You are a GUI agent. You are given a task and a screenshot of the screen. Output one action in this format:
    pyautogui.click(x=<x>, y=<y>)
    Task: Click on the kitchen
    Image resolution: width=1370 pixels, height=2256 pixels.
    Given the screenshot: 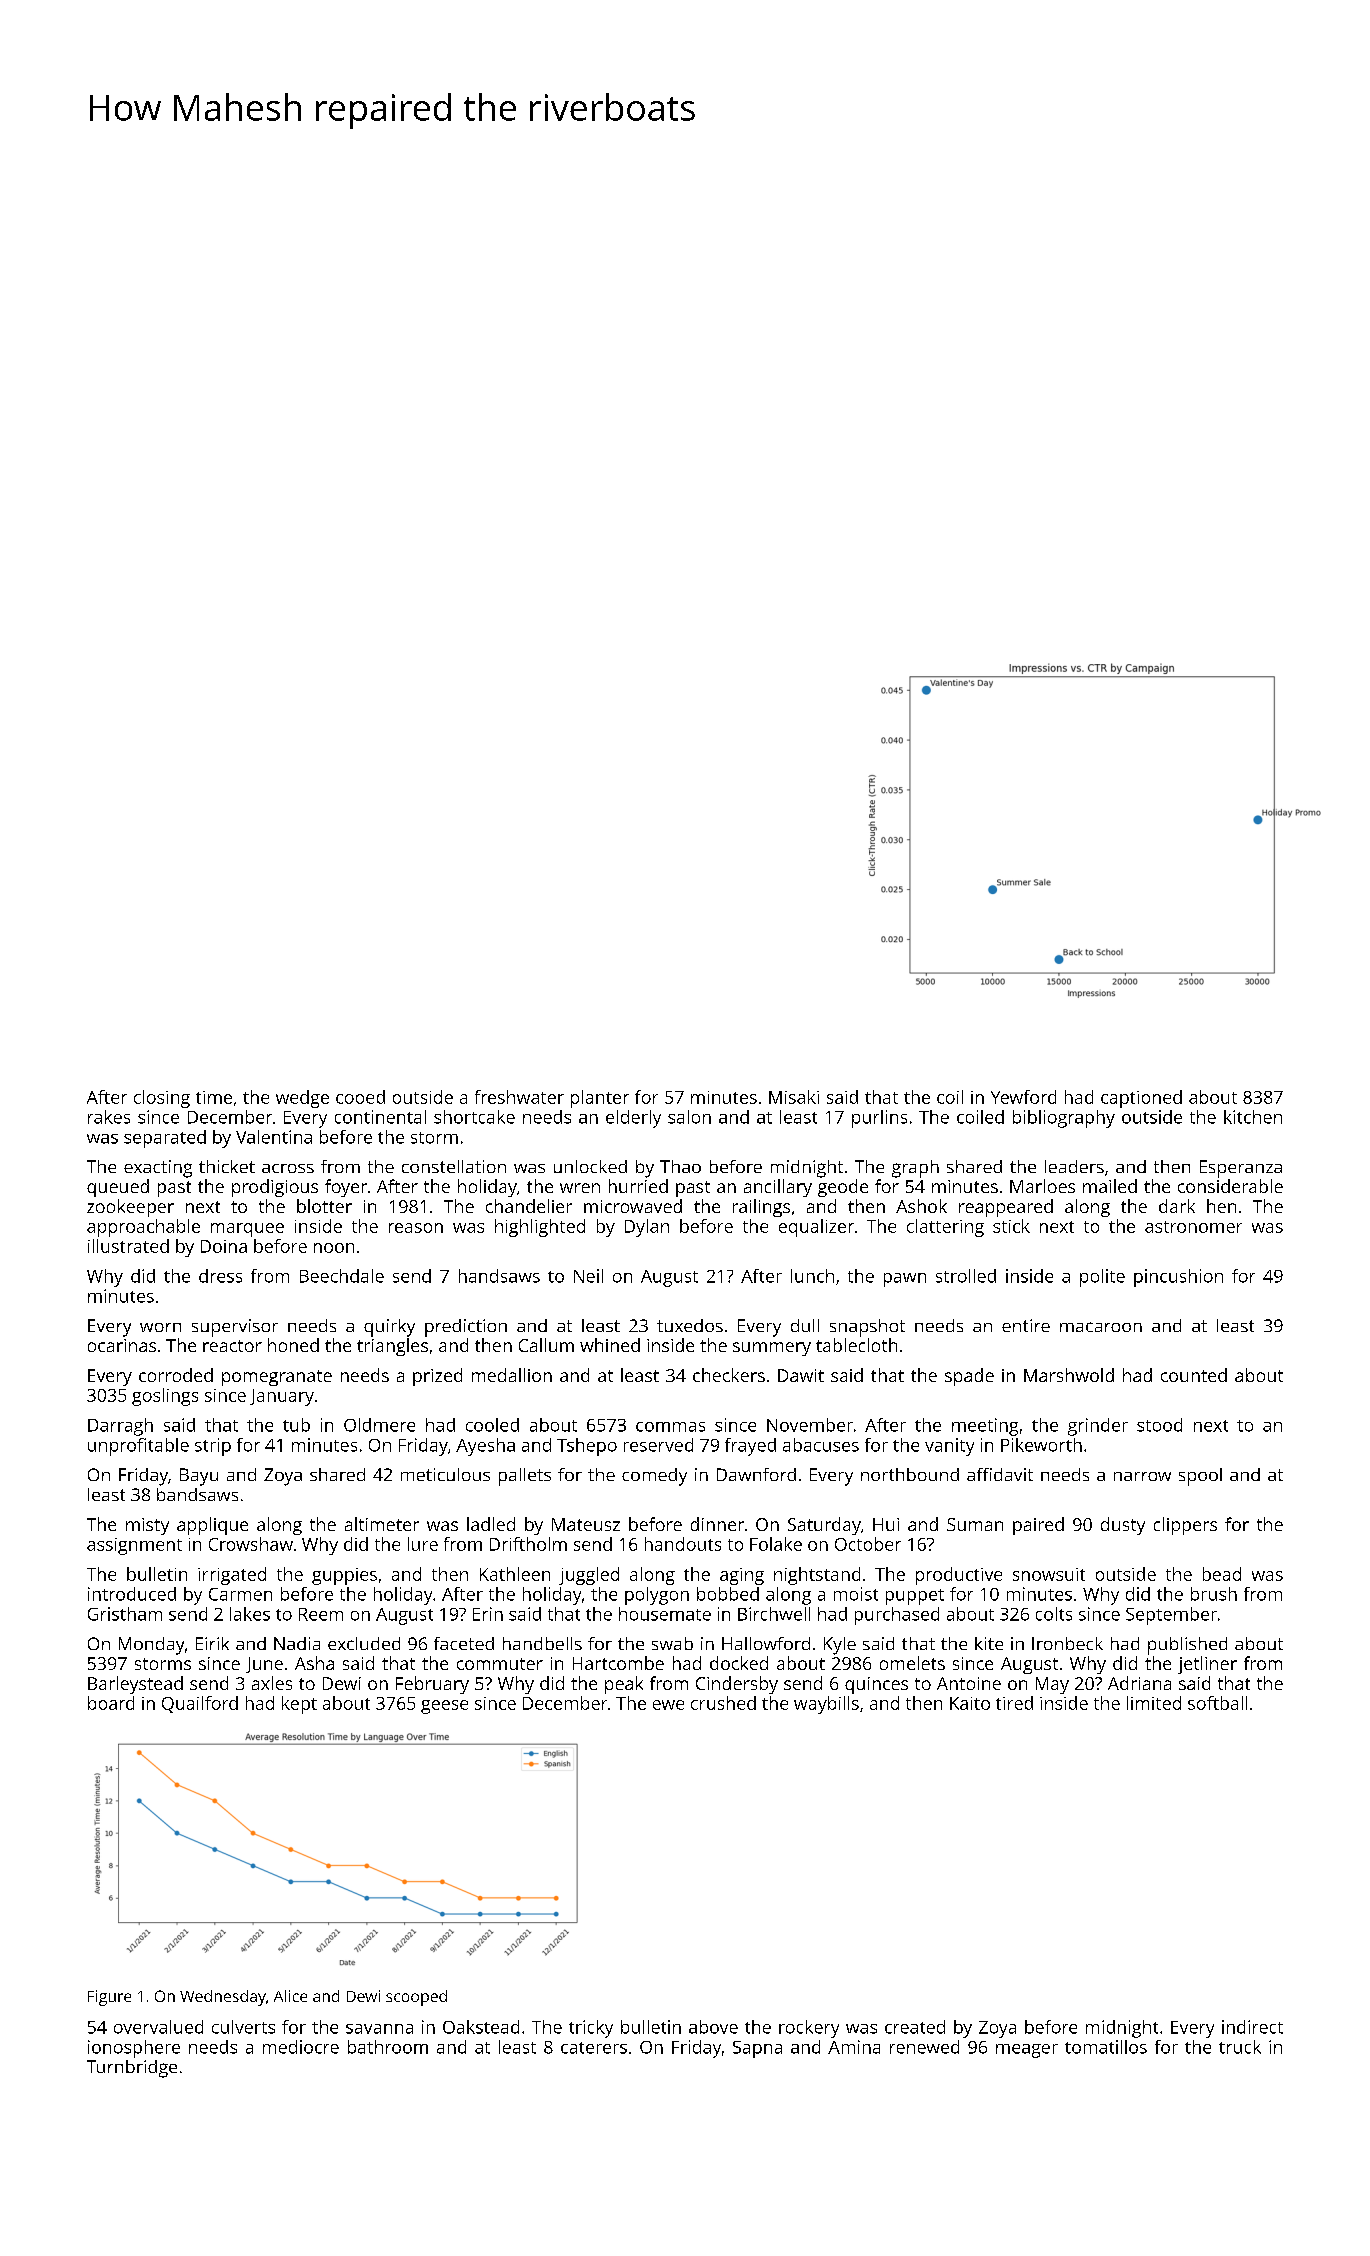 What is the action you would take?
    pyautogui.click(x=1253, y=1117)
